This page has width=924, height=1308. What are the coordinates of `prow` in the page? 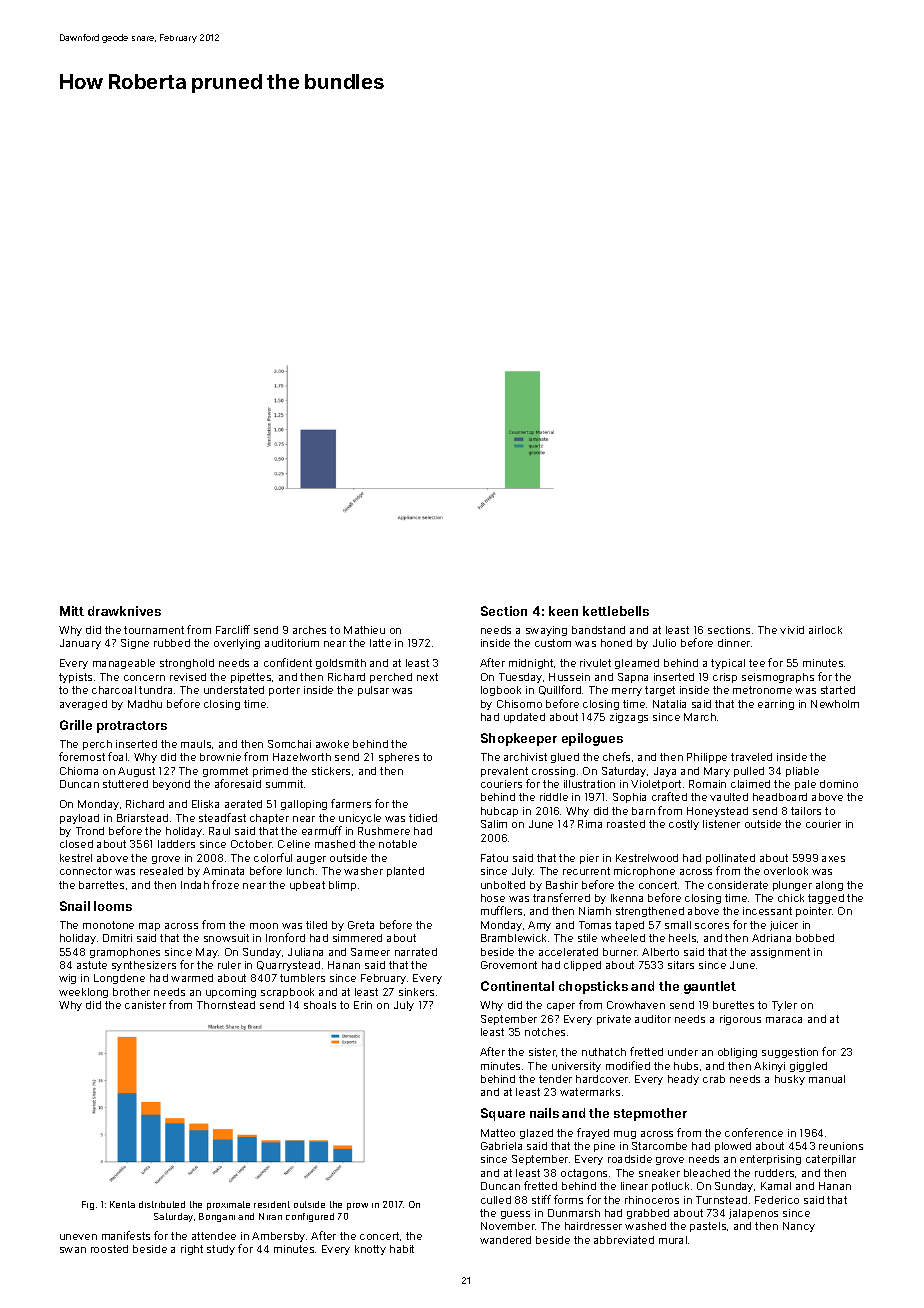 It's located at (357, 1206).
